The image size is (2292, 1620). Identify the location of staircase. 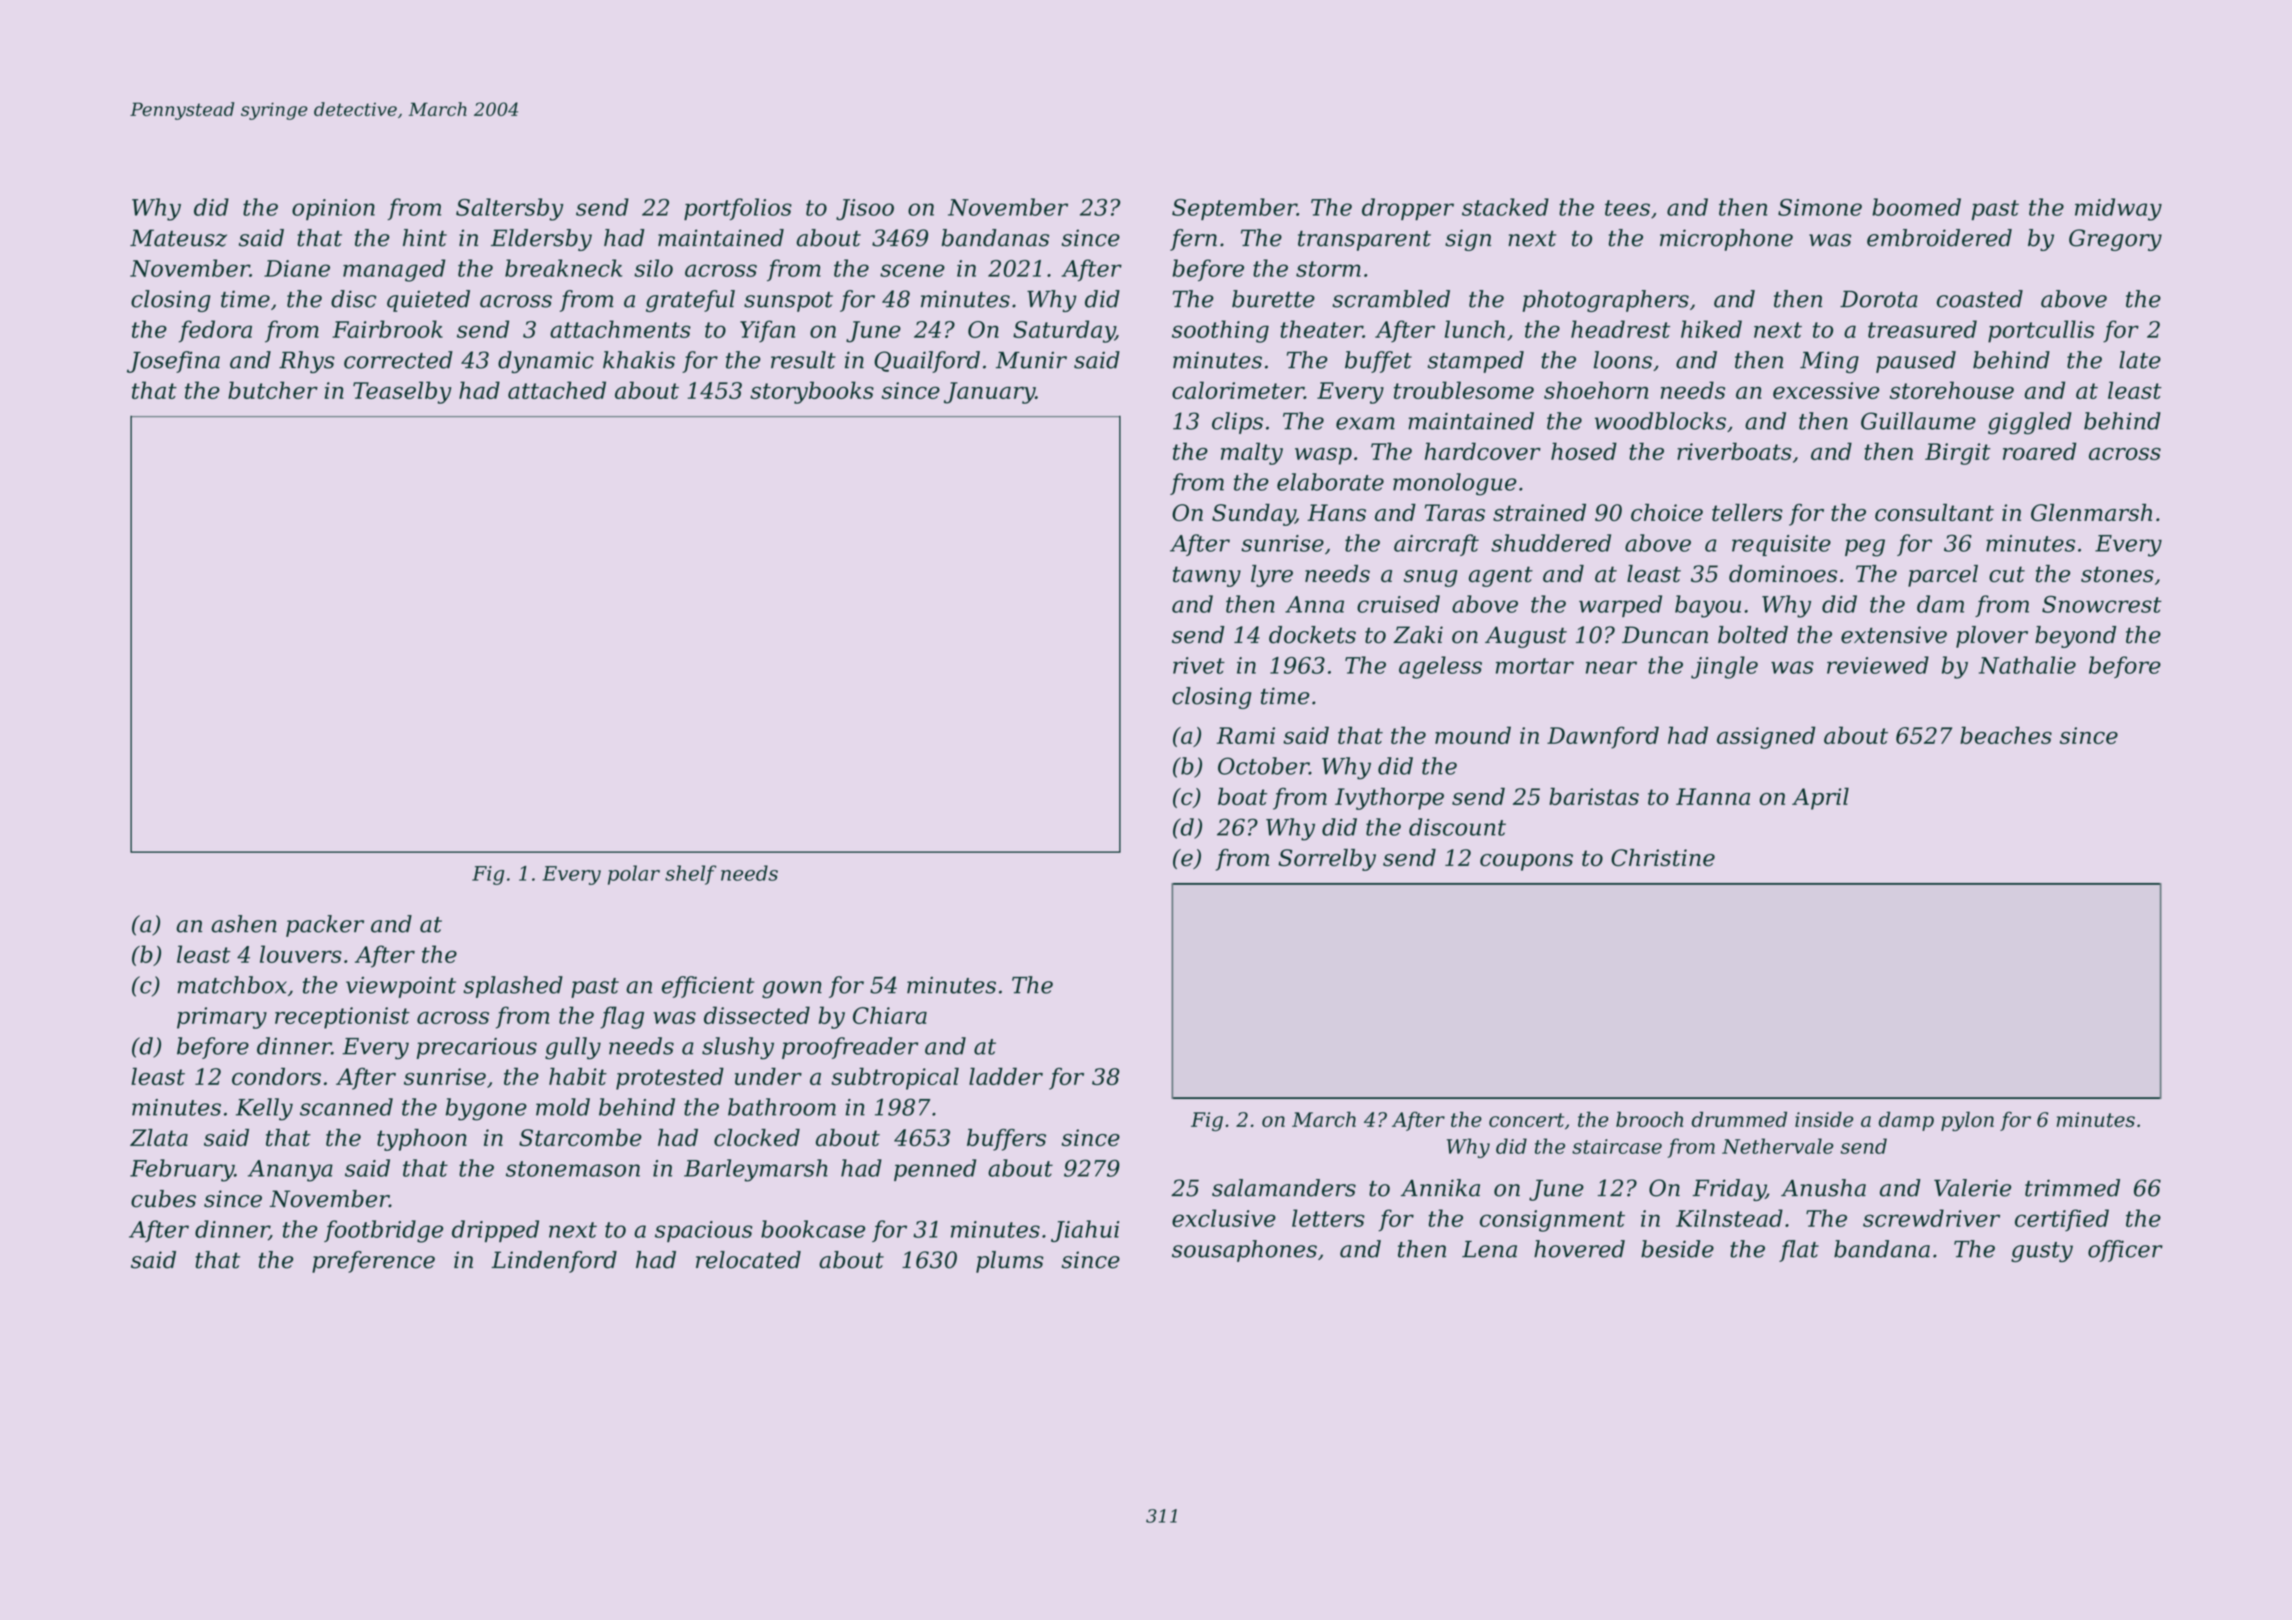
(1617, 1146).
